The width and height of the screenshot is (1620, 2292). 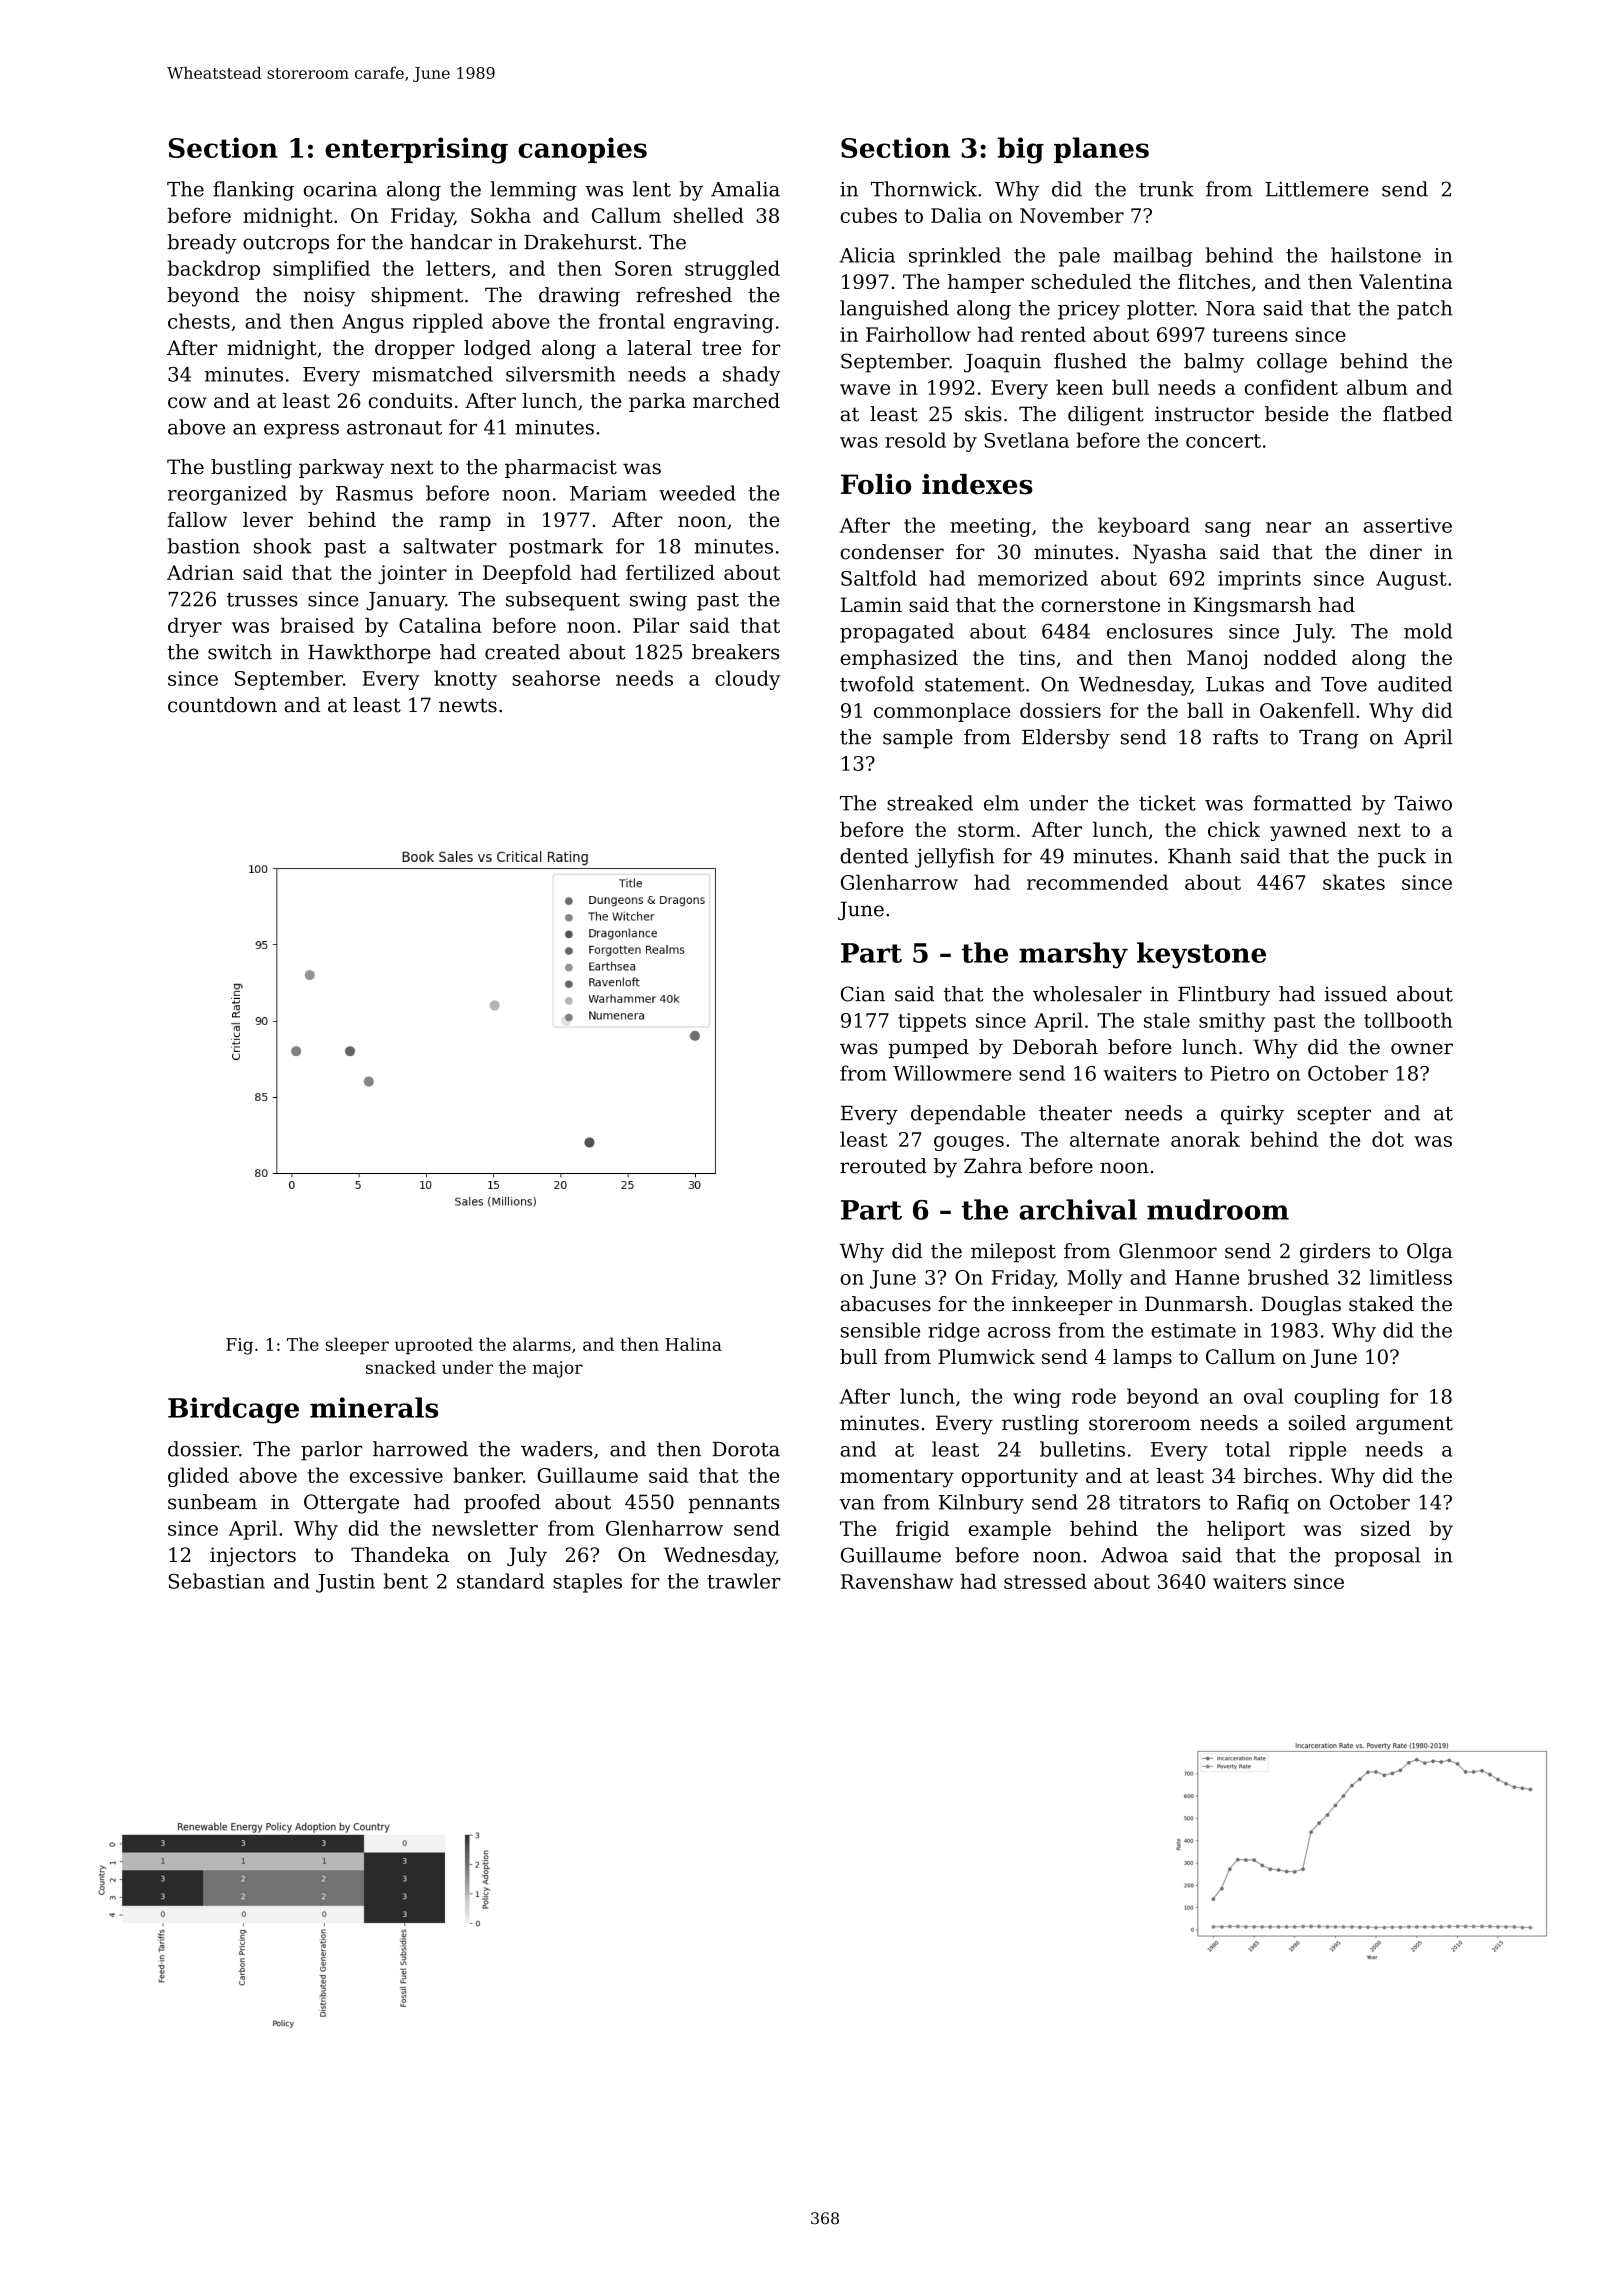 I want to click on Sebastian, so click(x=217, y=1581).
